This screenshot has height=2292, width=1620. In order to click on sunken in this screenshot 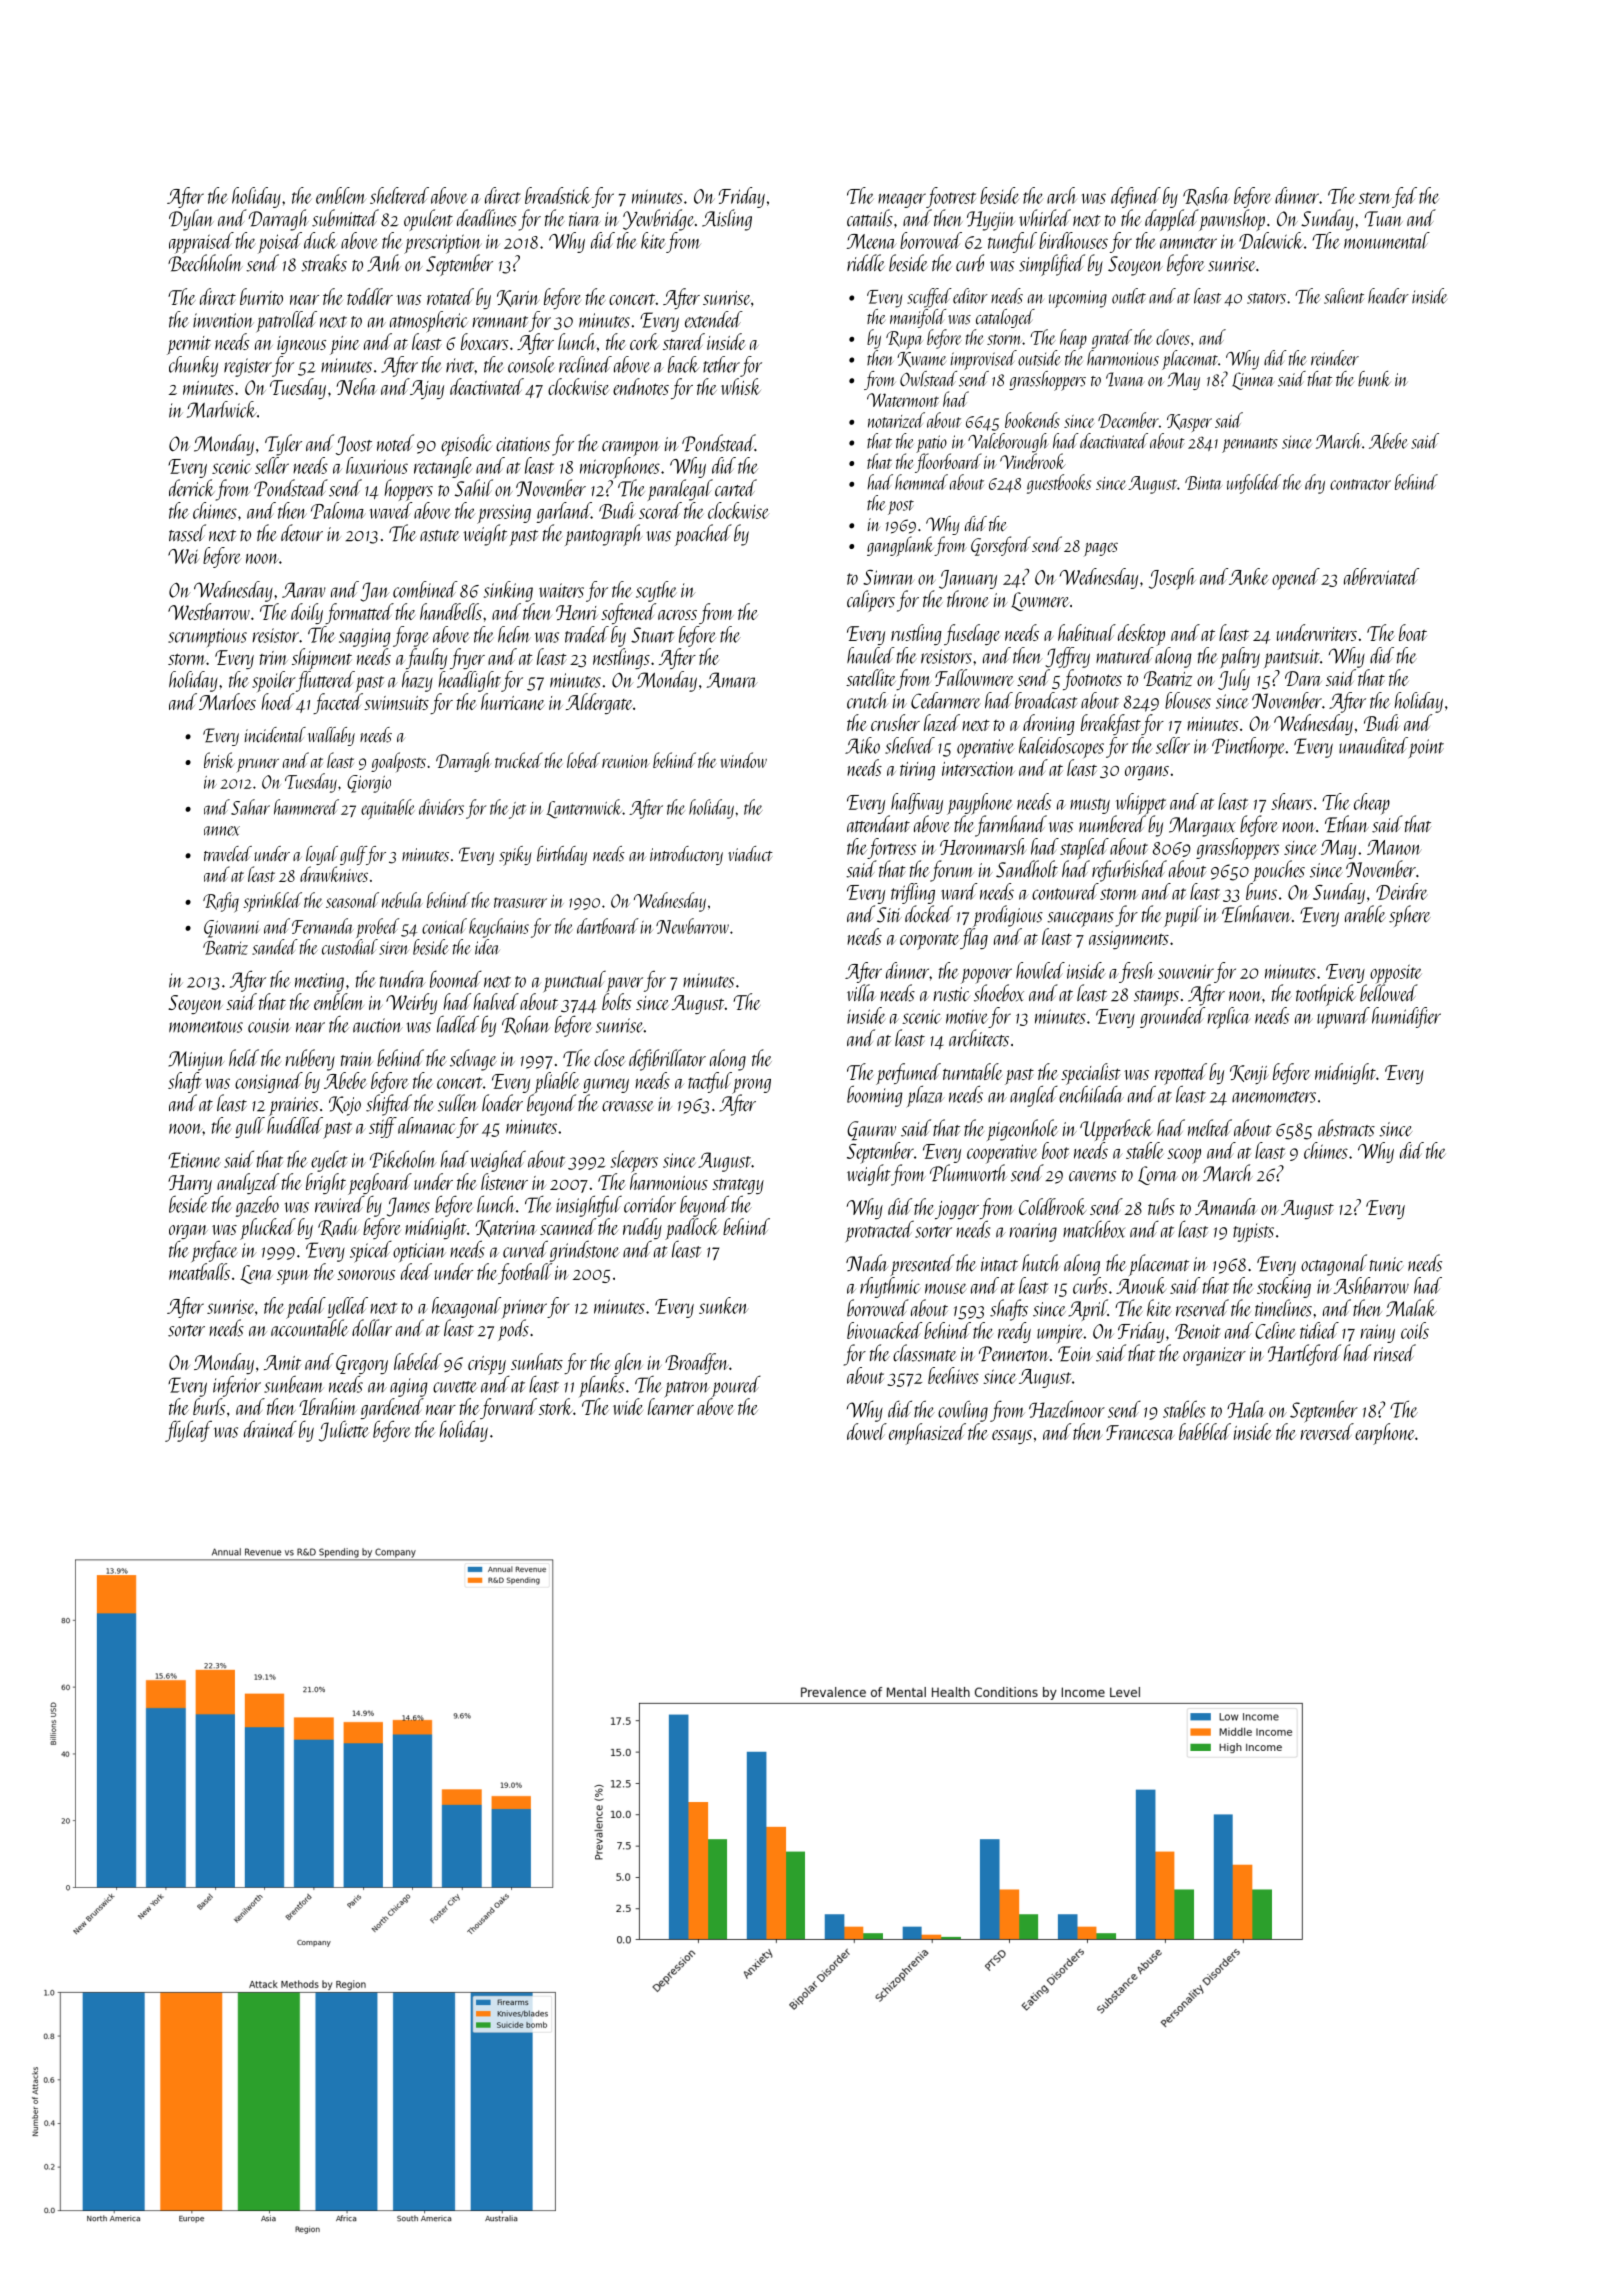, I will do `click(724, 1305)`.
